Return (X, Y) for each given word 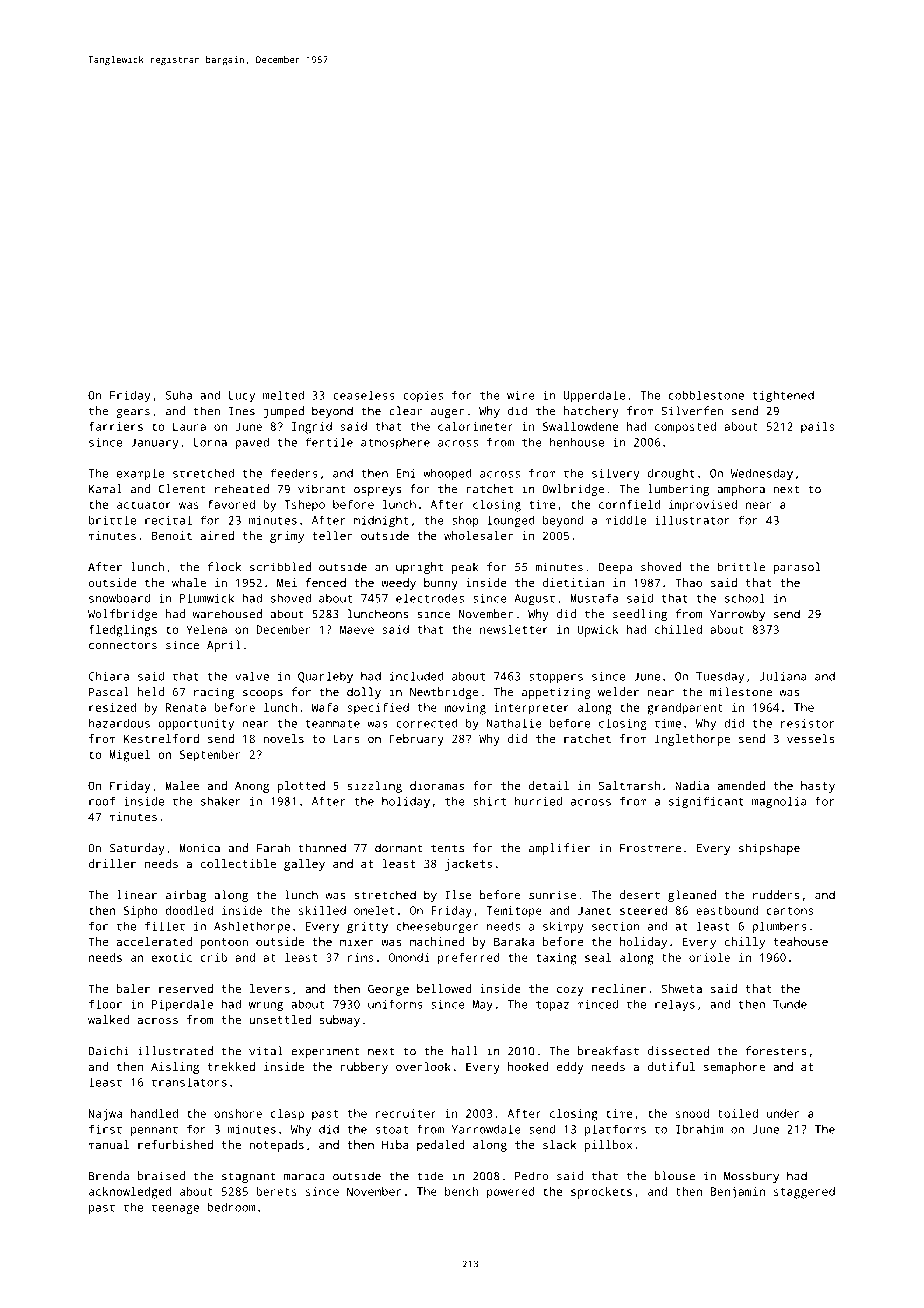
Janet (594, 910)
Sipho (141, 912)
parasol (797, 568)
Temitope (514, 912)
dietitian (573, 582)
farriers (116, 426)
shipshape (769, 849)
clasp (287, 1115)
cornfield (629, 504)
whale (189, 582)
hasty (818, 787)
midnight (381, 521)
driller (112, 863)
